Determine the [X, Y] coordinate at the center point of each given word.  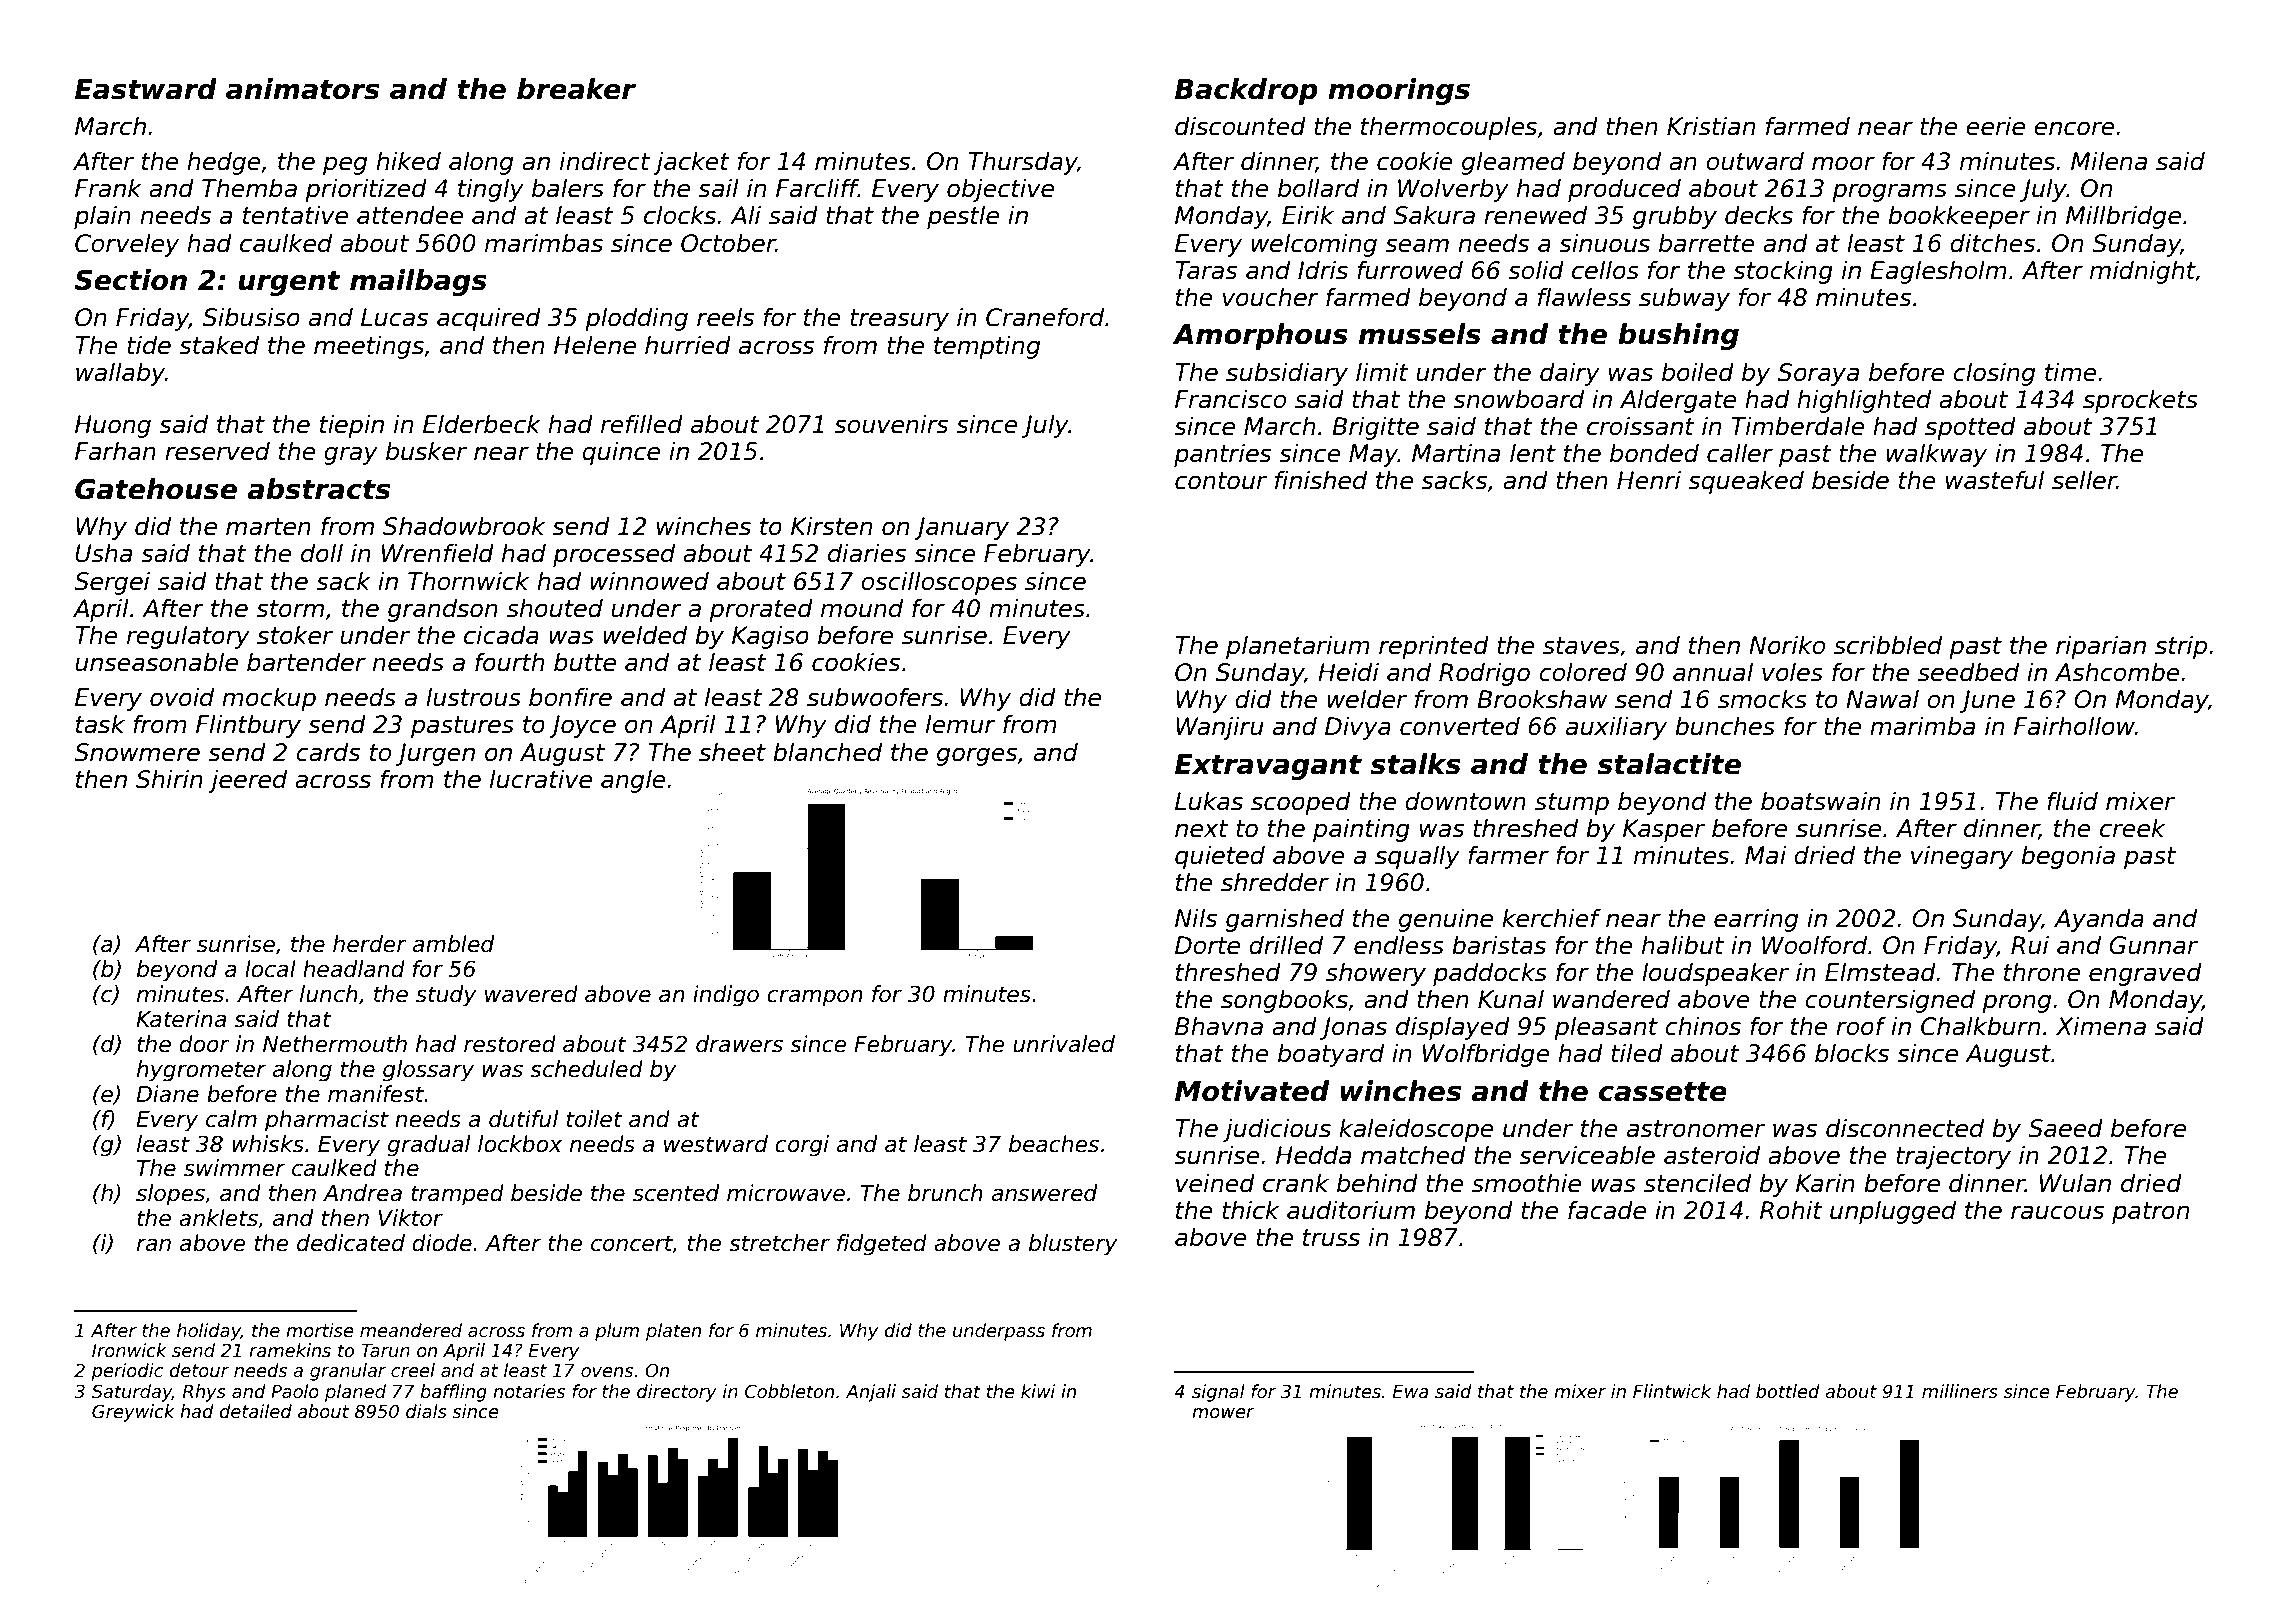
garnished [1285, 920]
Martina [1456, 453]
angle [633, 781]
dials [426, 1411]
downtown [1465, 801]
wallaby [120, 374]
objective [1000, 190]
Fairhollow [2074, 726]
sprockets [2140, 401]
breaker [576, 89]
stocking [1783, 272]
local [270, 969]
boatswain [1820, 801]
